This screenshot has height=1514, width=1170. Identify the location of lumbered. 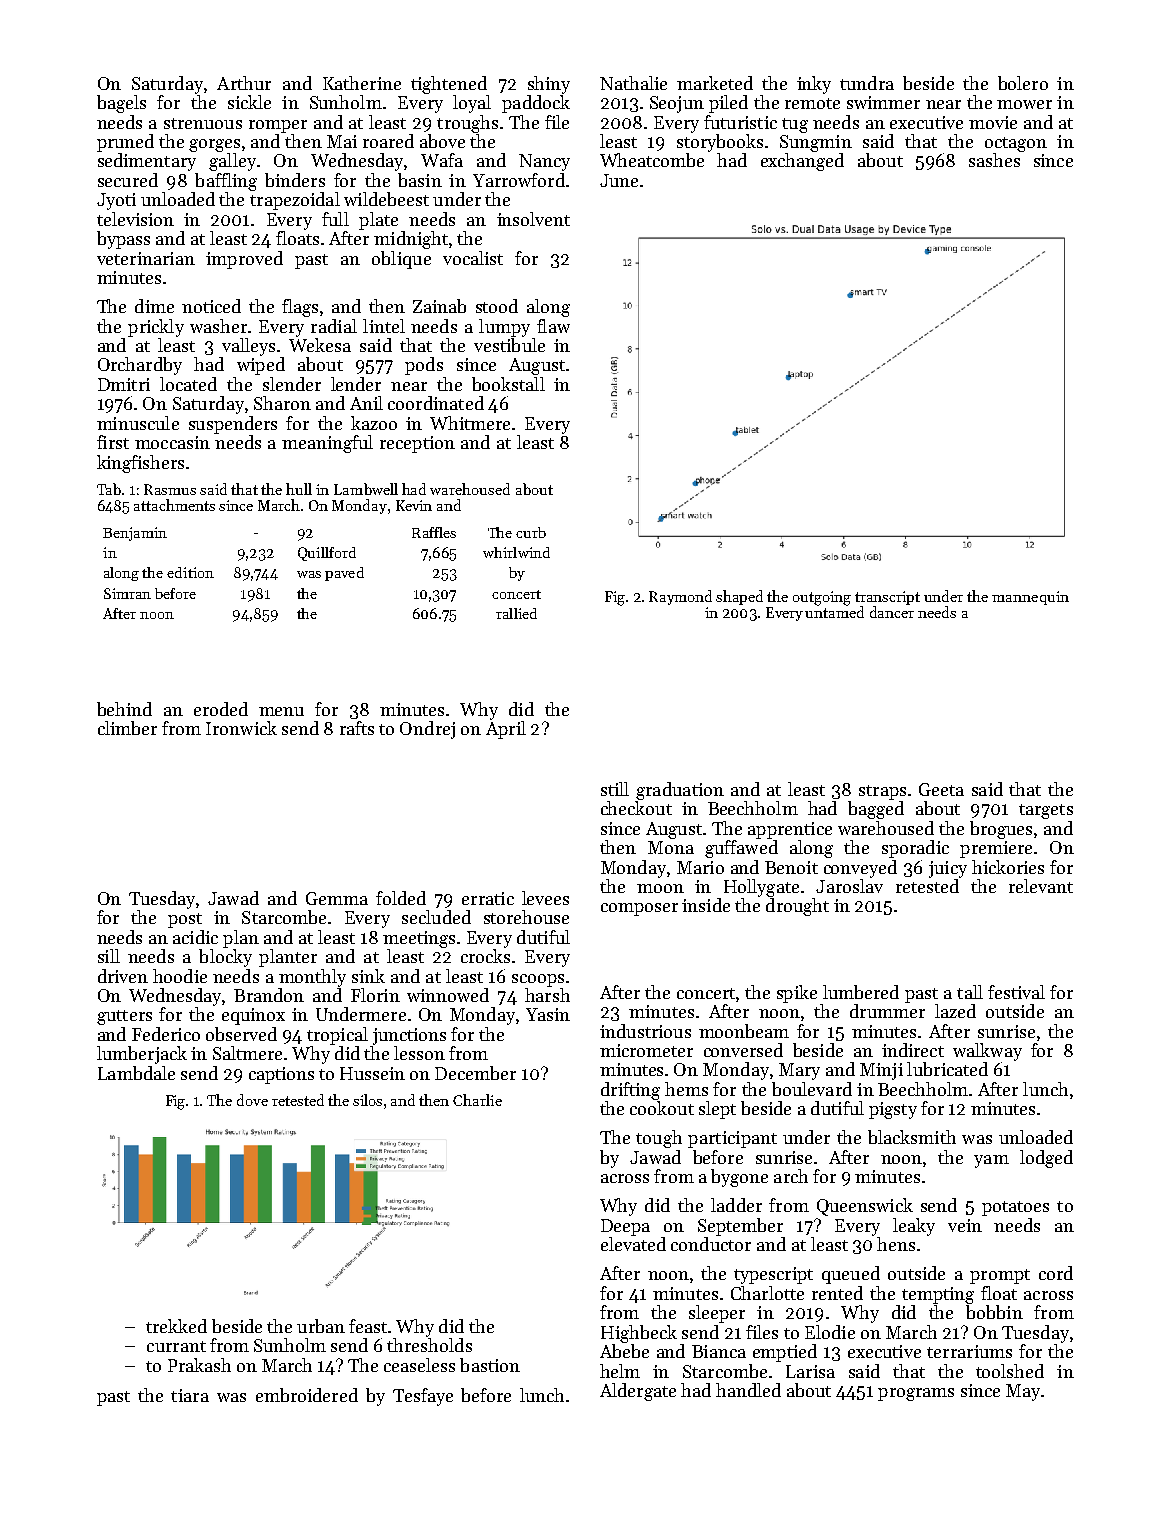
(861, 992).
